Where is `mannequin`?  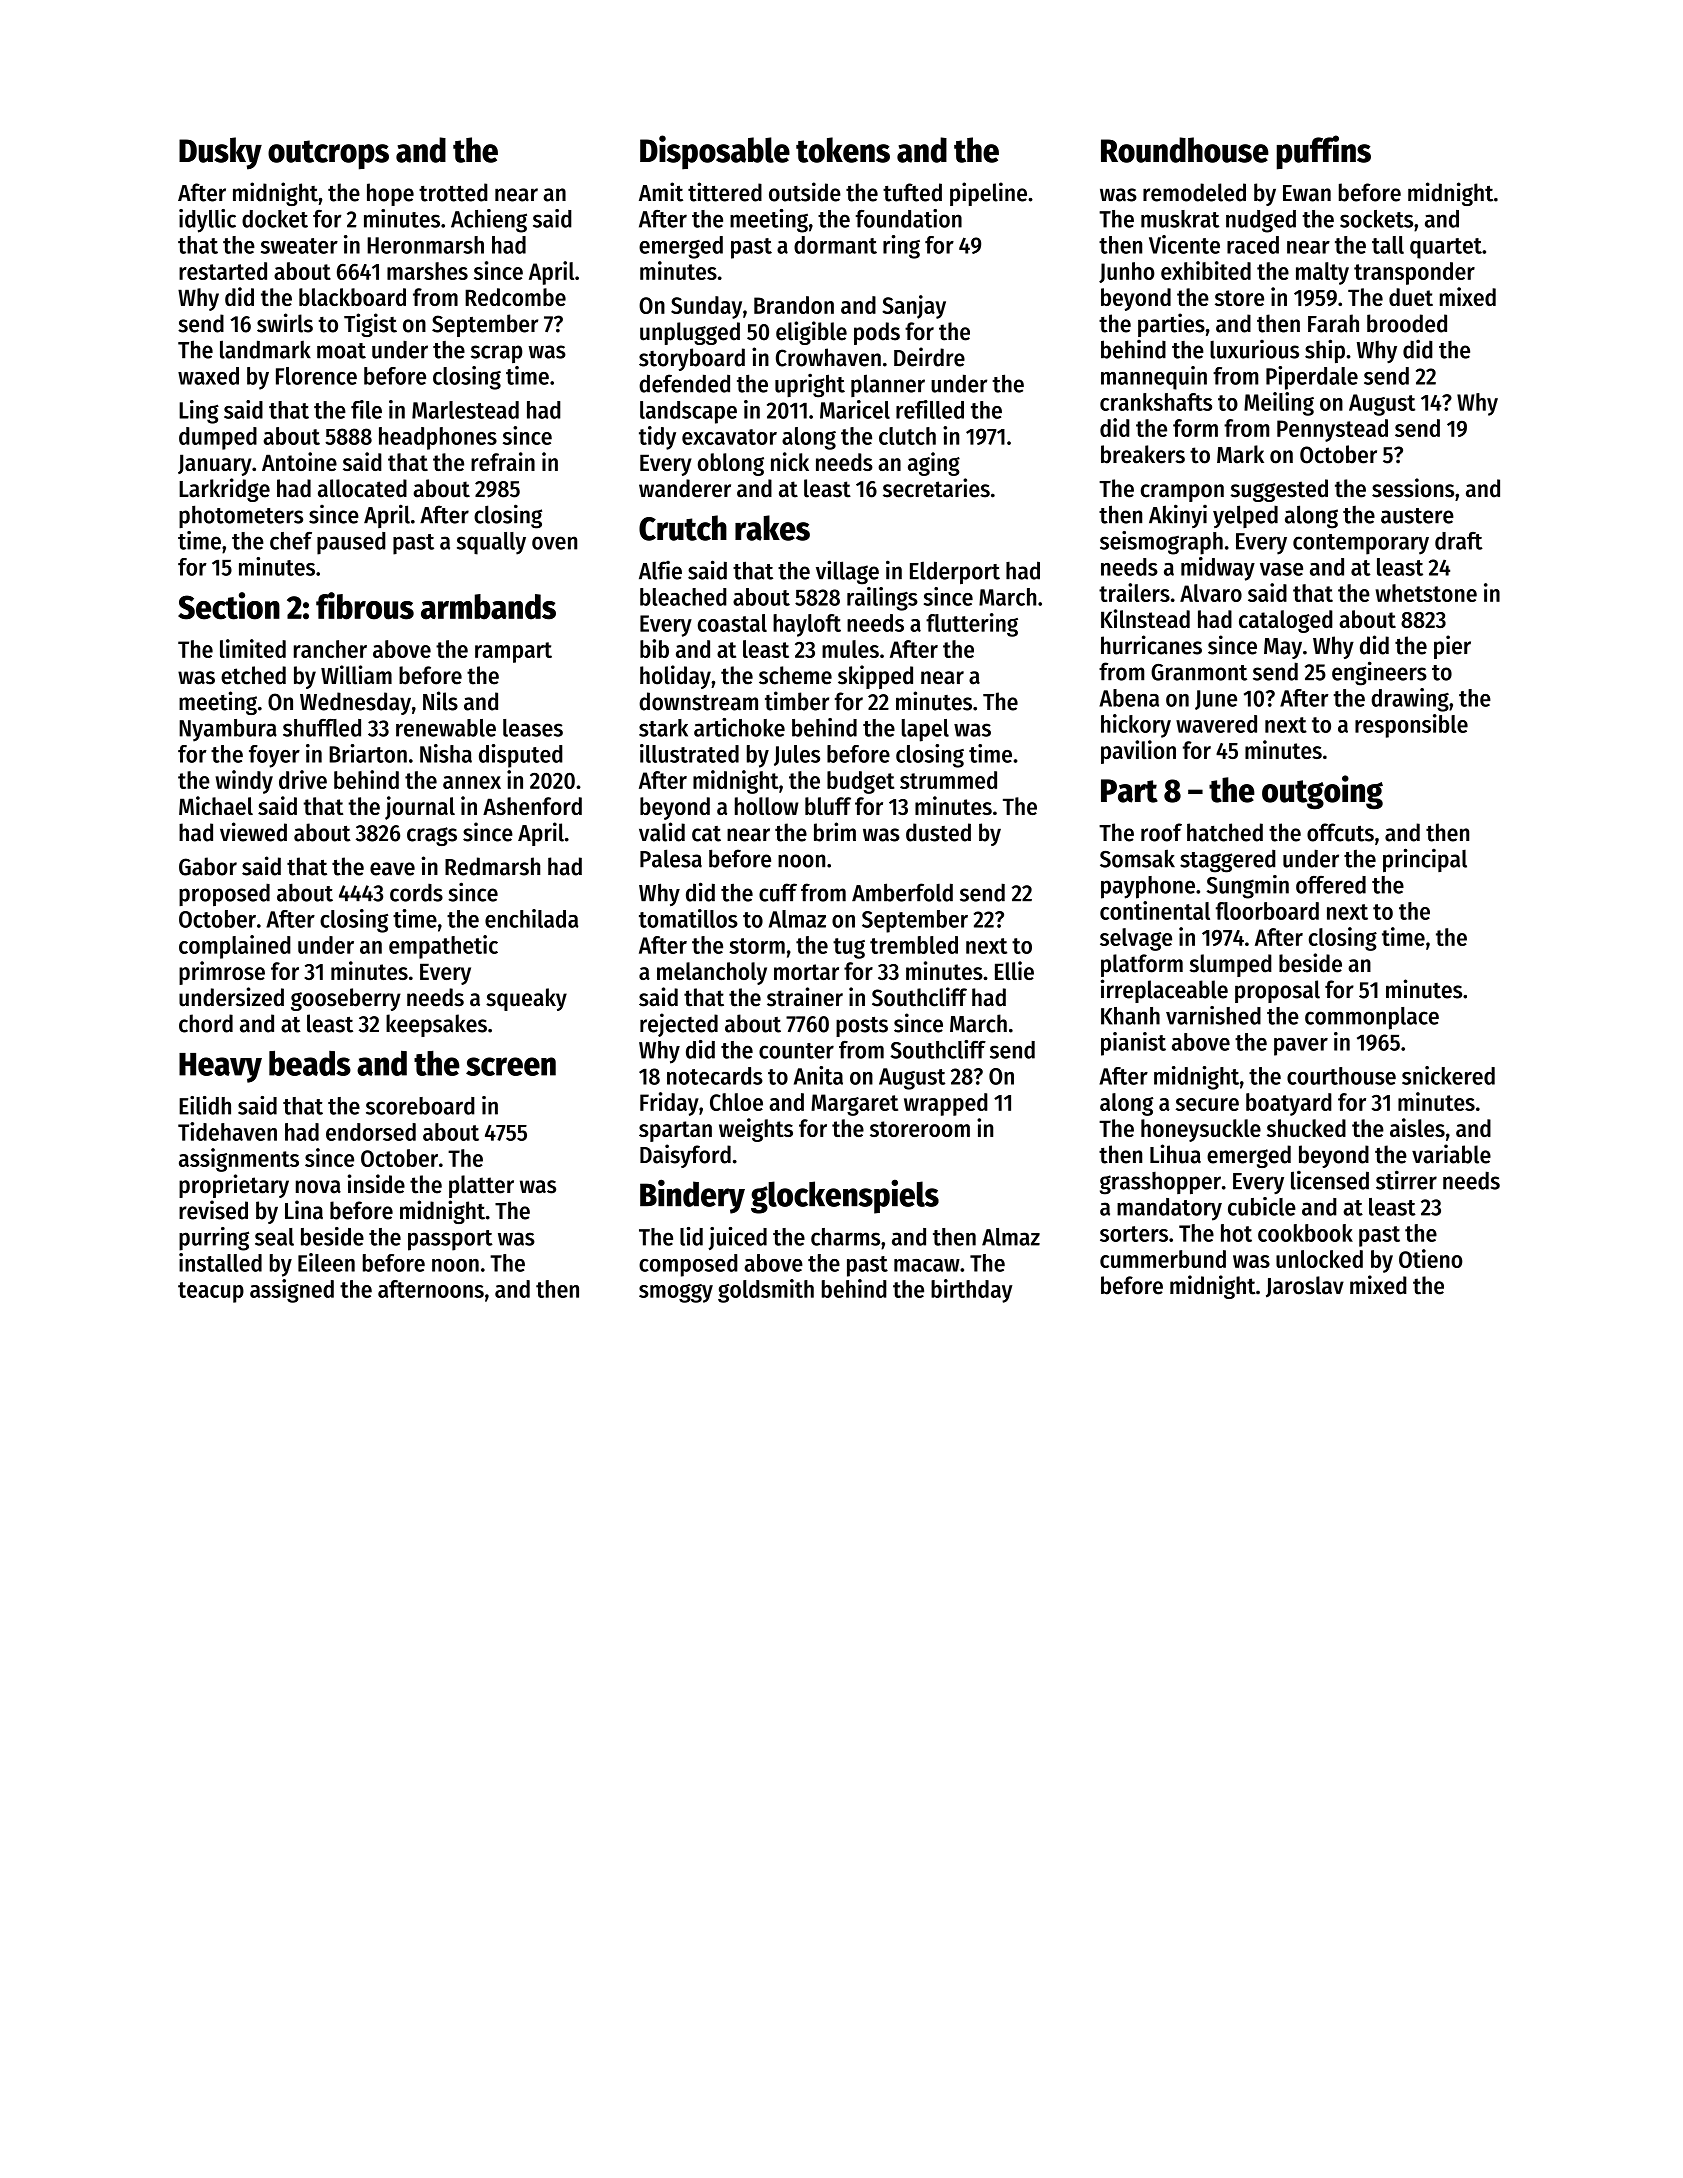 mannequin is located at coordinates (1154, 378).
